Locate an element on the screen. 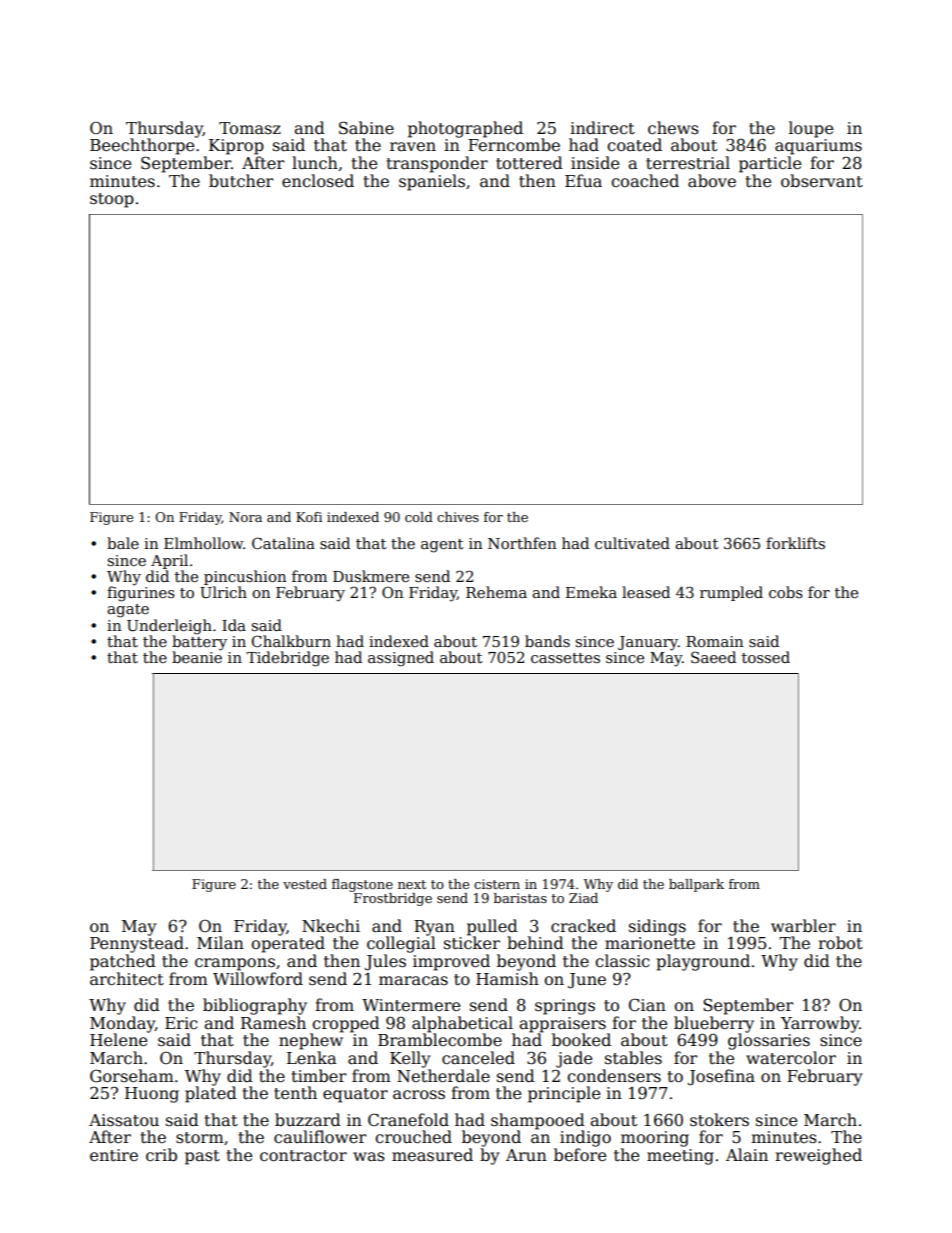  bibliography is located at coordinates (255, 1006).
